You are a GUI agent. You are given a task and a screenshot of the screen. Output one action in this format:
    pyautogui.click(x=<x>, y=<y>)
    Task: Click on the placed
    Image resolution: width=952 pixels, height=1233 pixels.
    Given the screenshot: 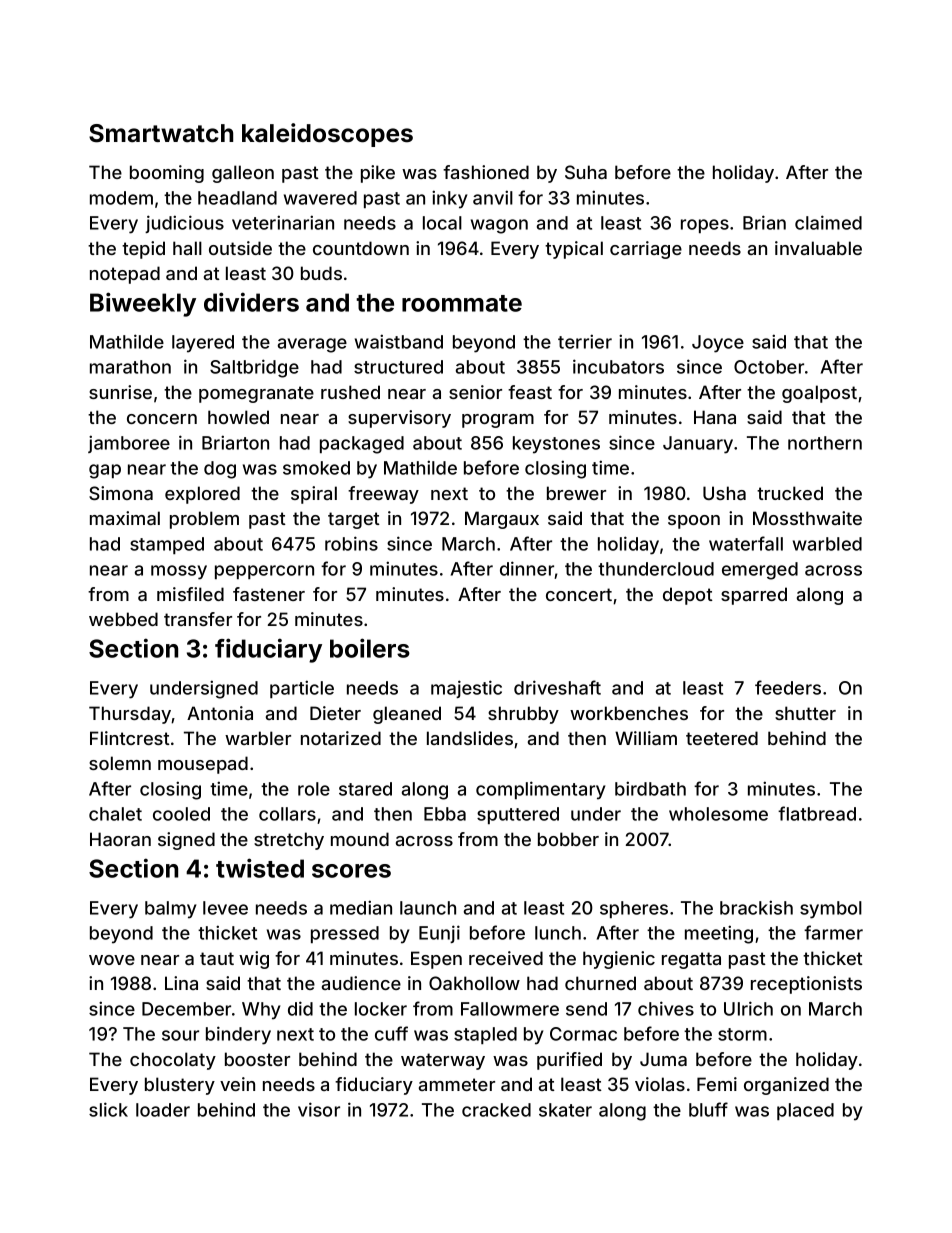 What is the action you would take?
    pyautogui.click(x=805, y=1111)
